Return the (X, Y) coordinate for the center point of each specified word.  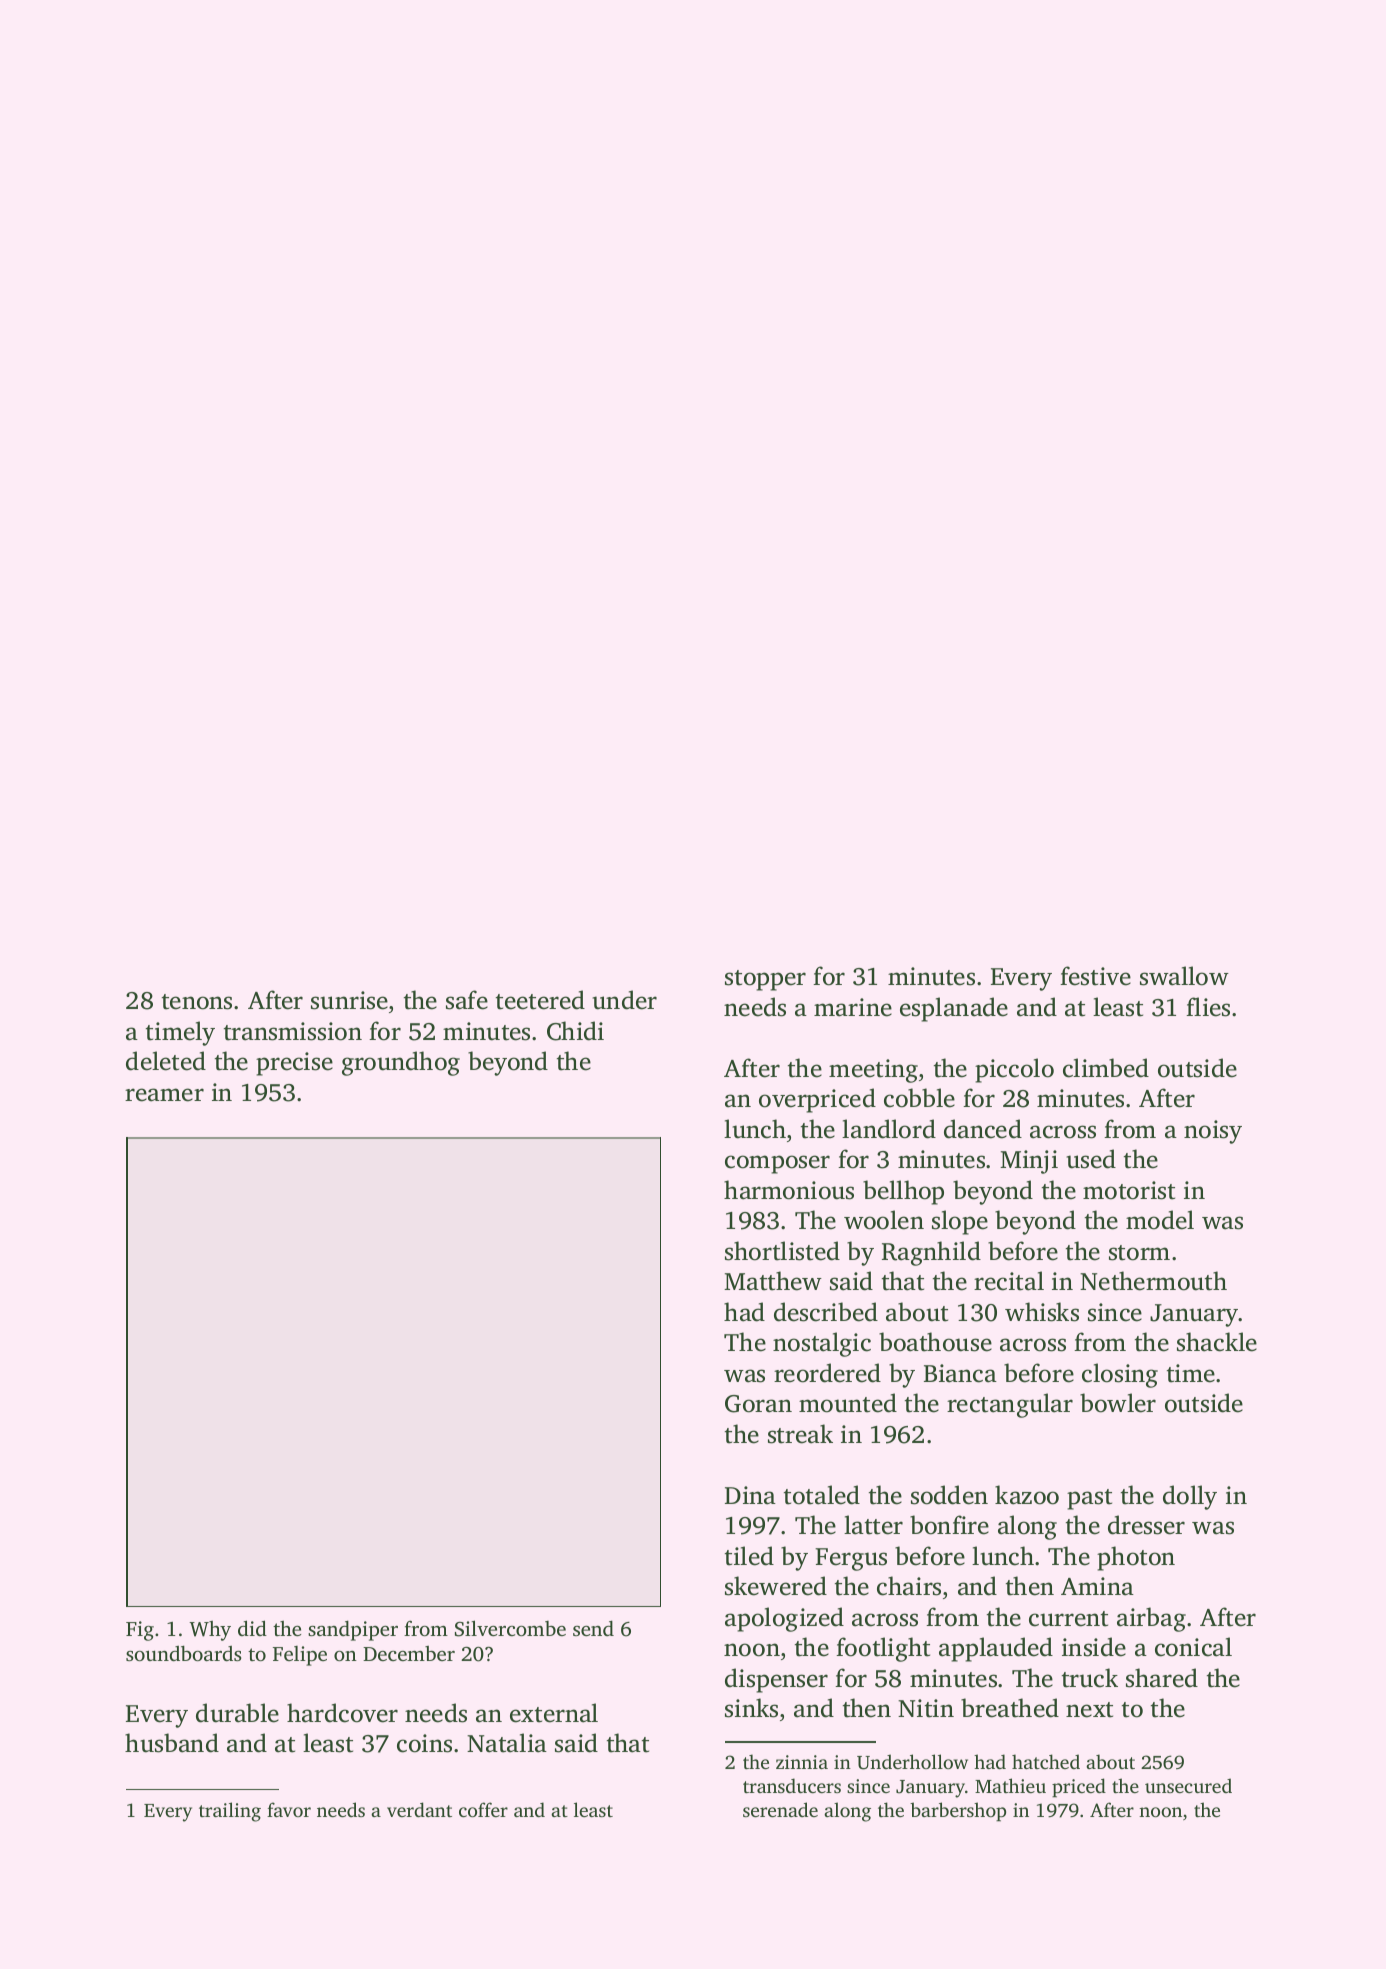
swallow (1184, 976)
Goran (758, 1404)
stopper (765, 980)
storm (1139, 1253)
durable (237, 1713)
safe (467, 1000)
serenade (780, 1809)
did (252, 1628)
